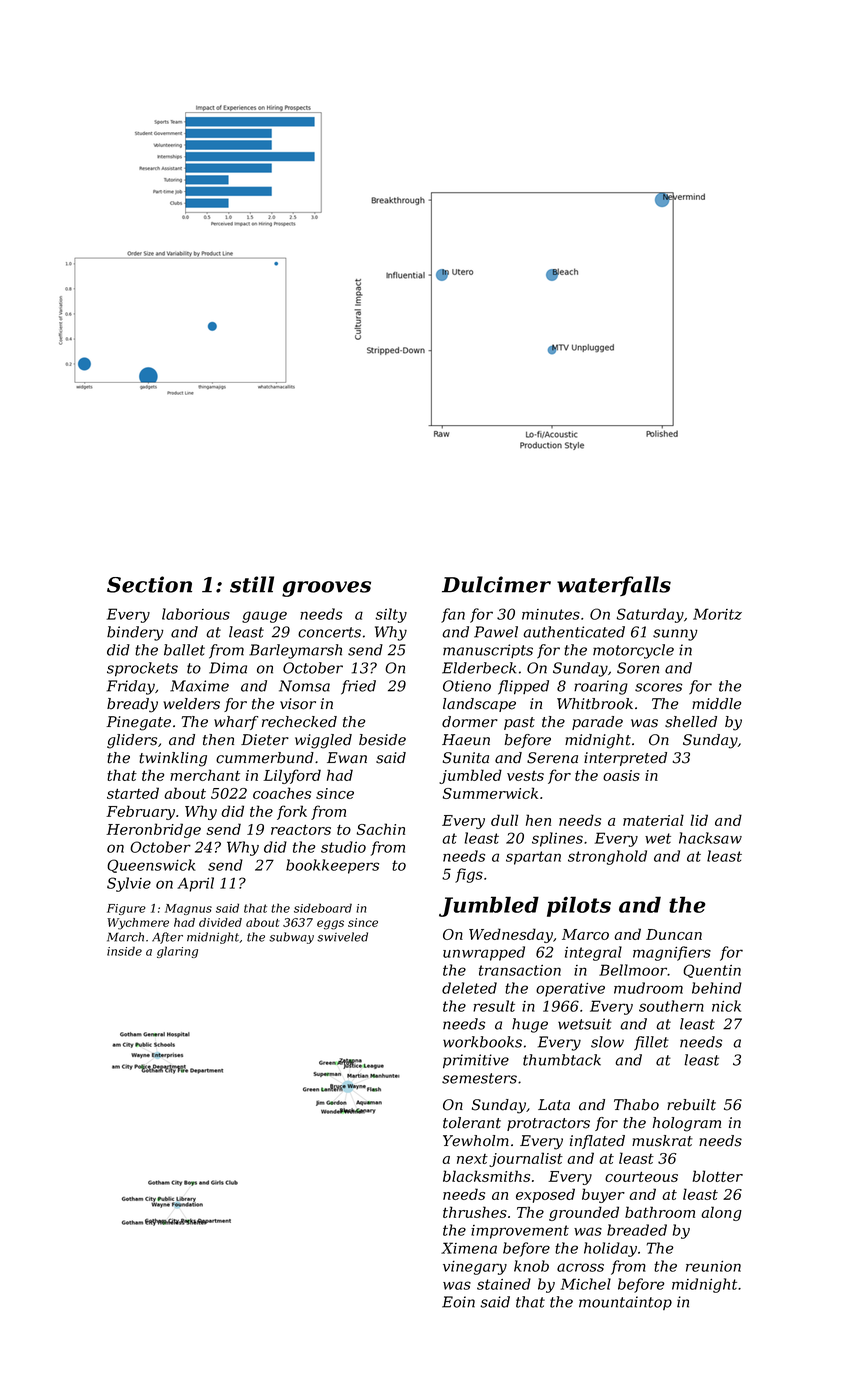 Image resolution: width=849 pixels, height=1400 pixels. What do you see at coordinates (177, 952) in the screenshot?
I see `glaring` at bounding box center [177, 952].
